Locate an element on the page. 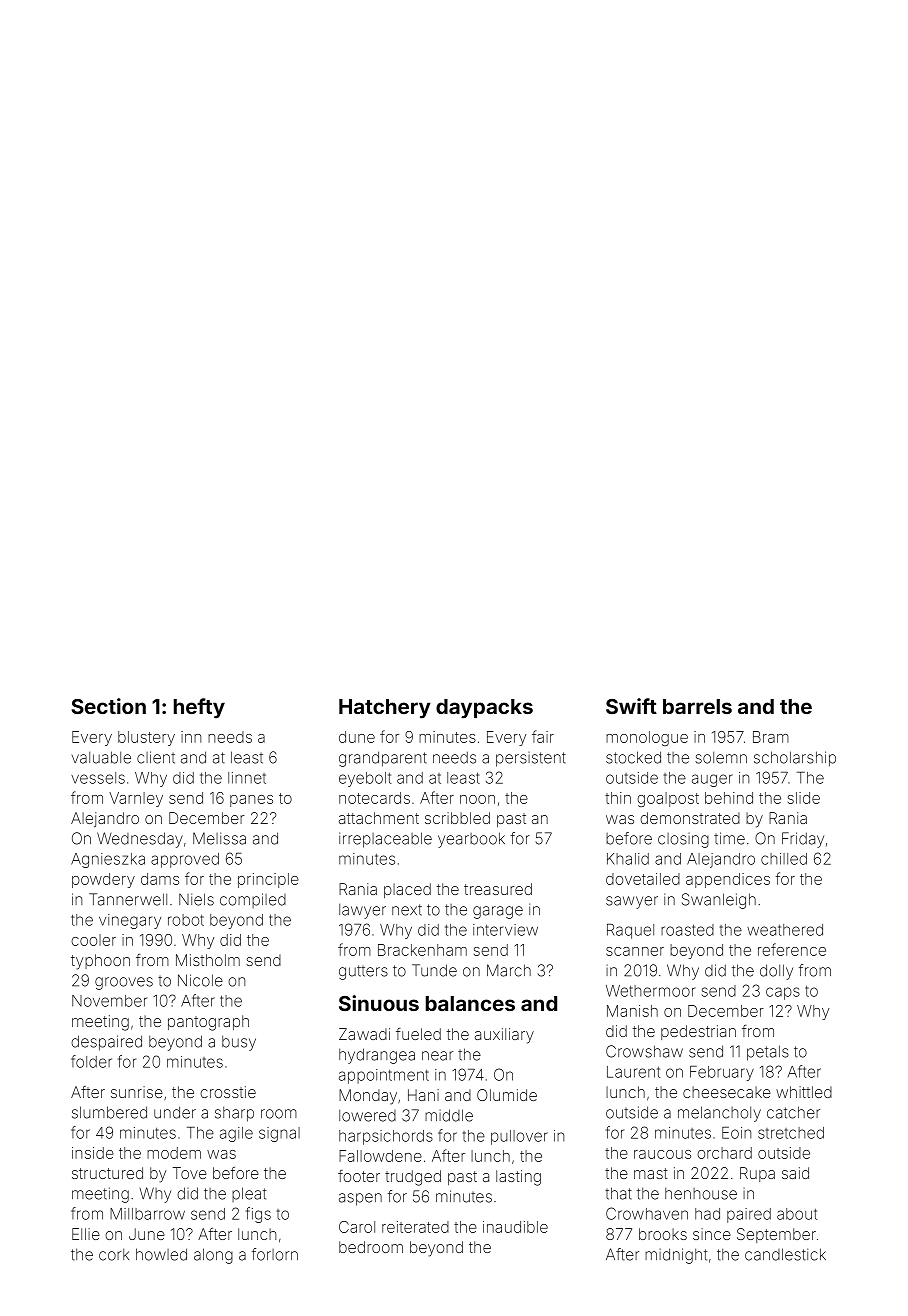 This page has height=1316, width=908. Section is located at coordinates (109, 706).
